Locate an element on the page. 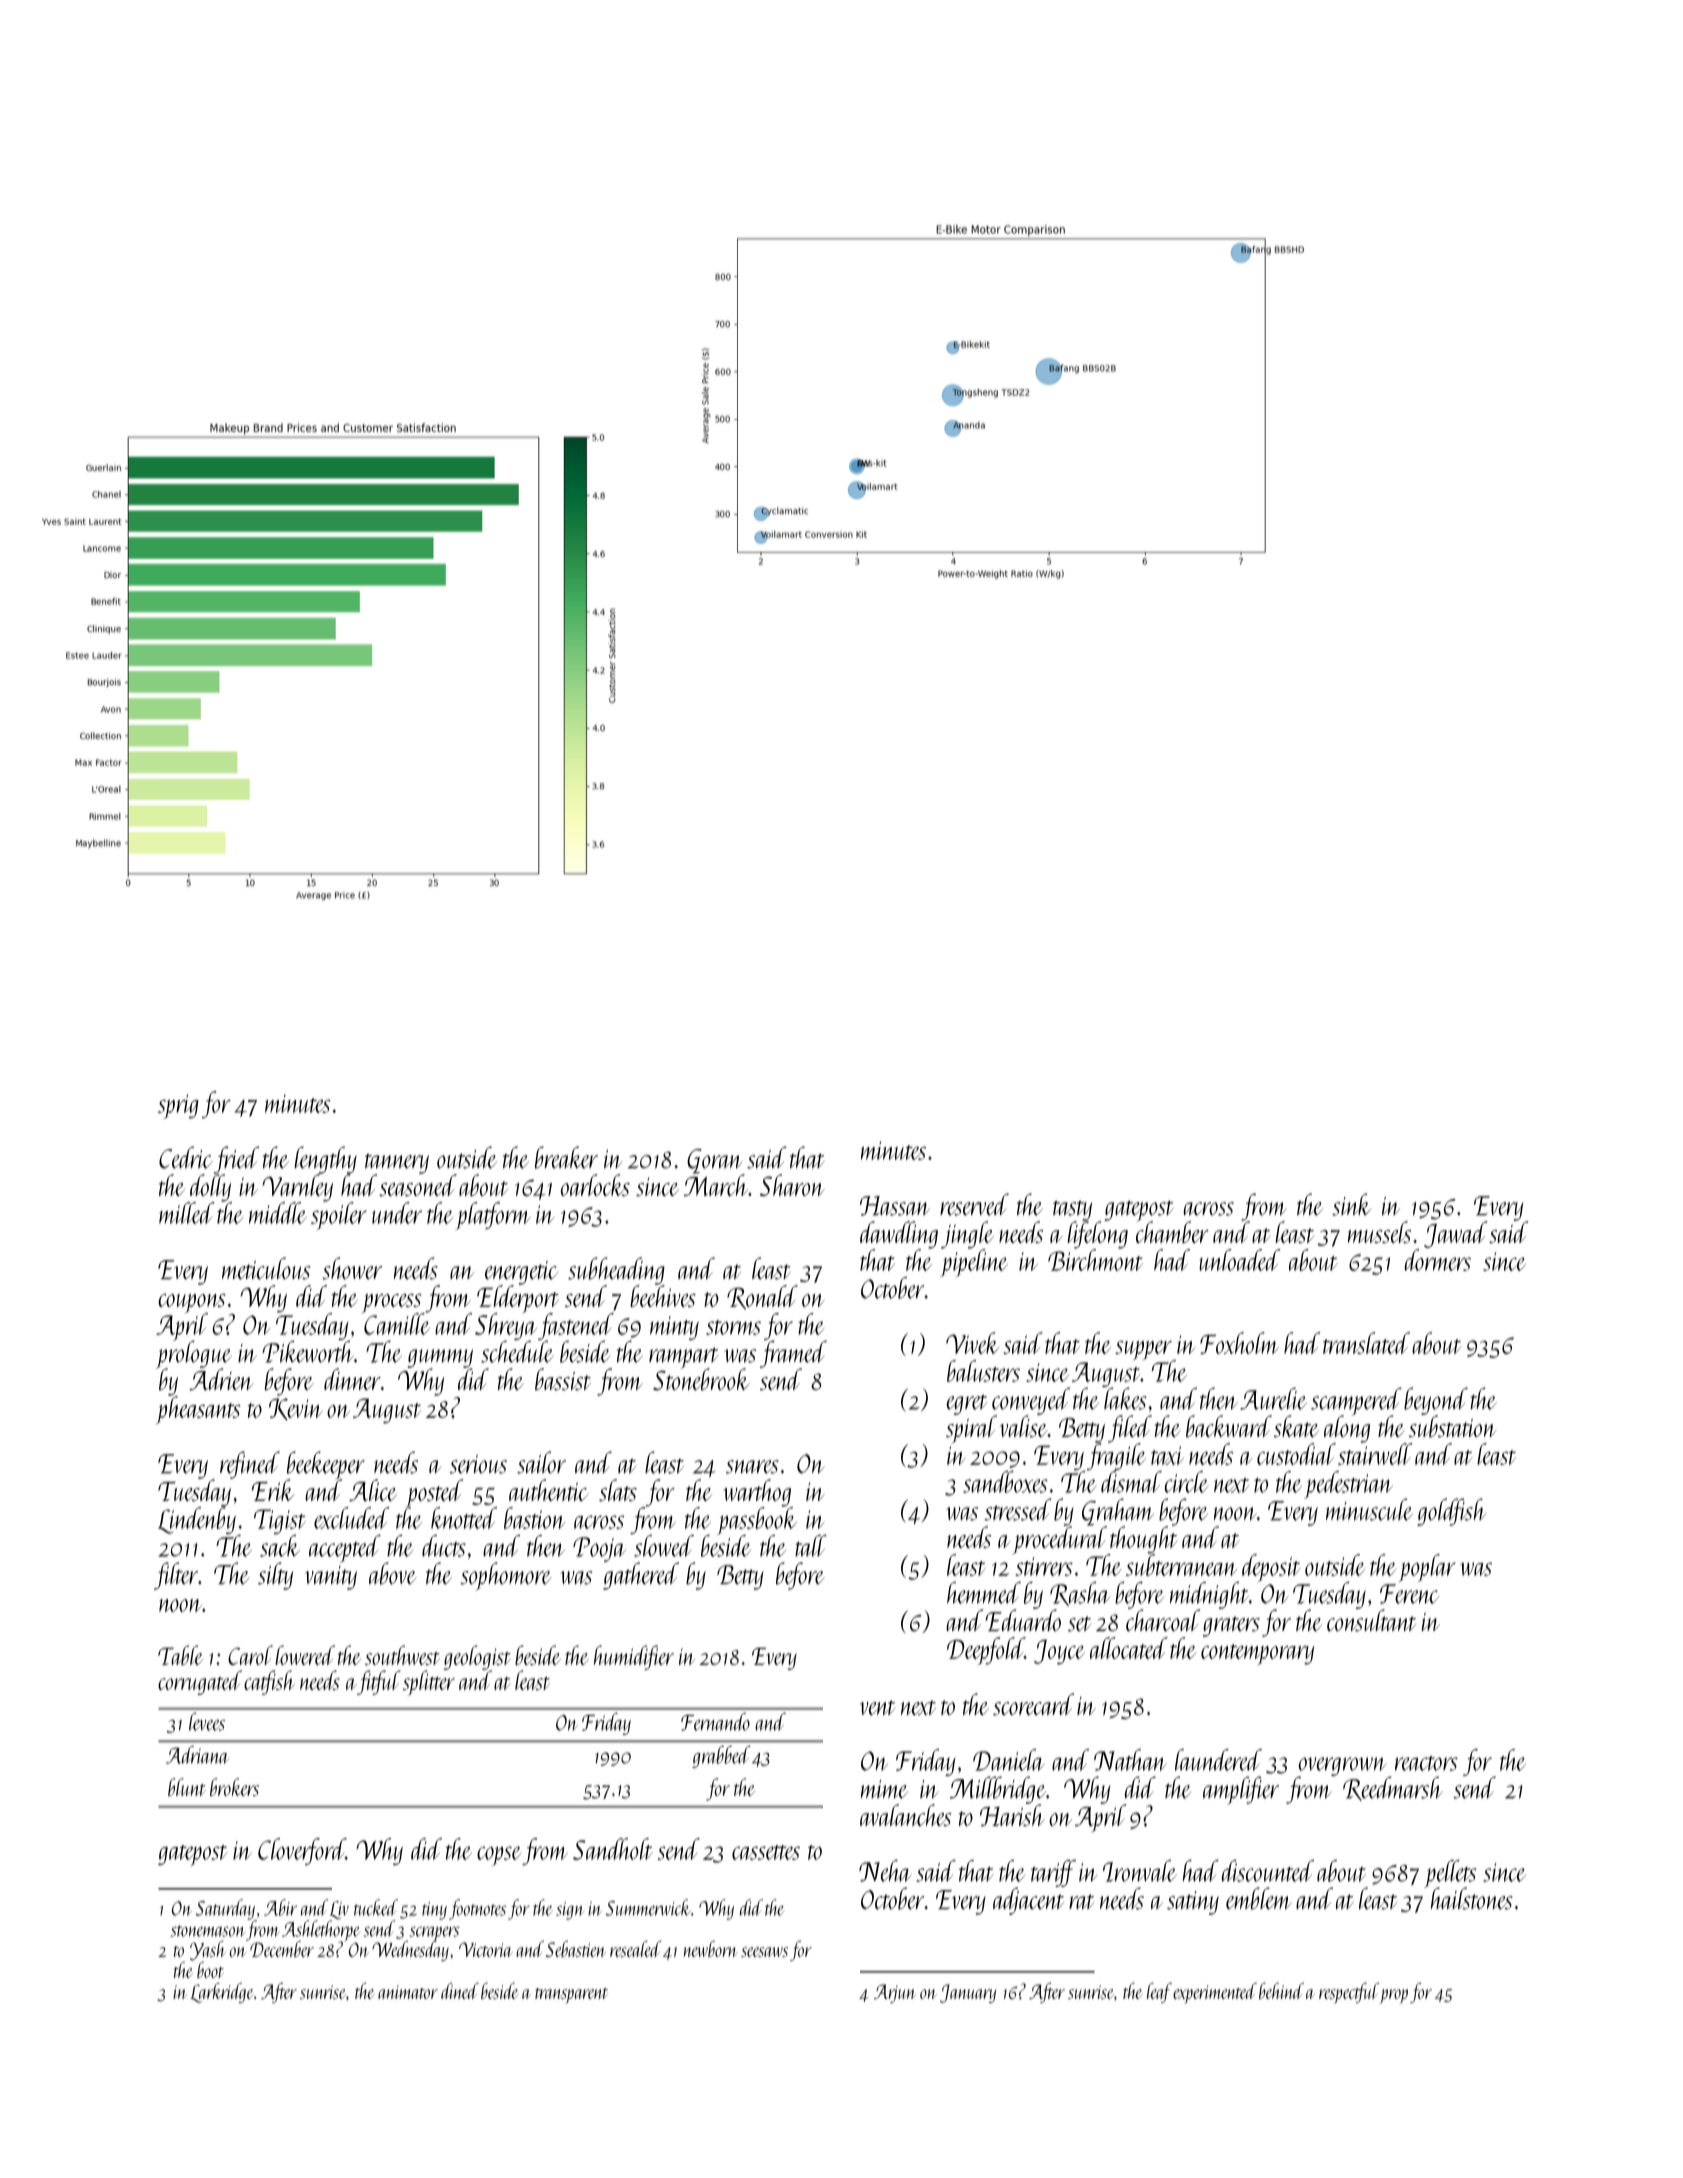  avalanches is located at coordinates (906, 1815).
